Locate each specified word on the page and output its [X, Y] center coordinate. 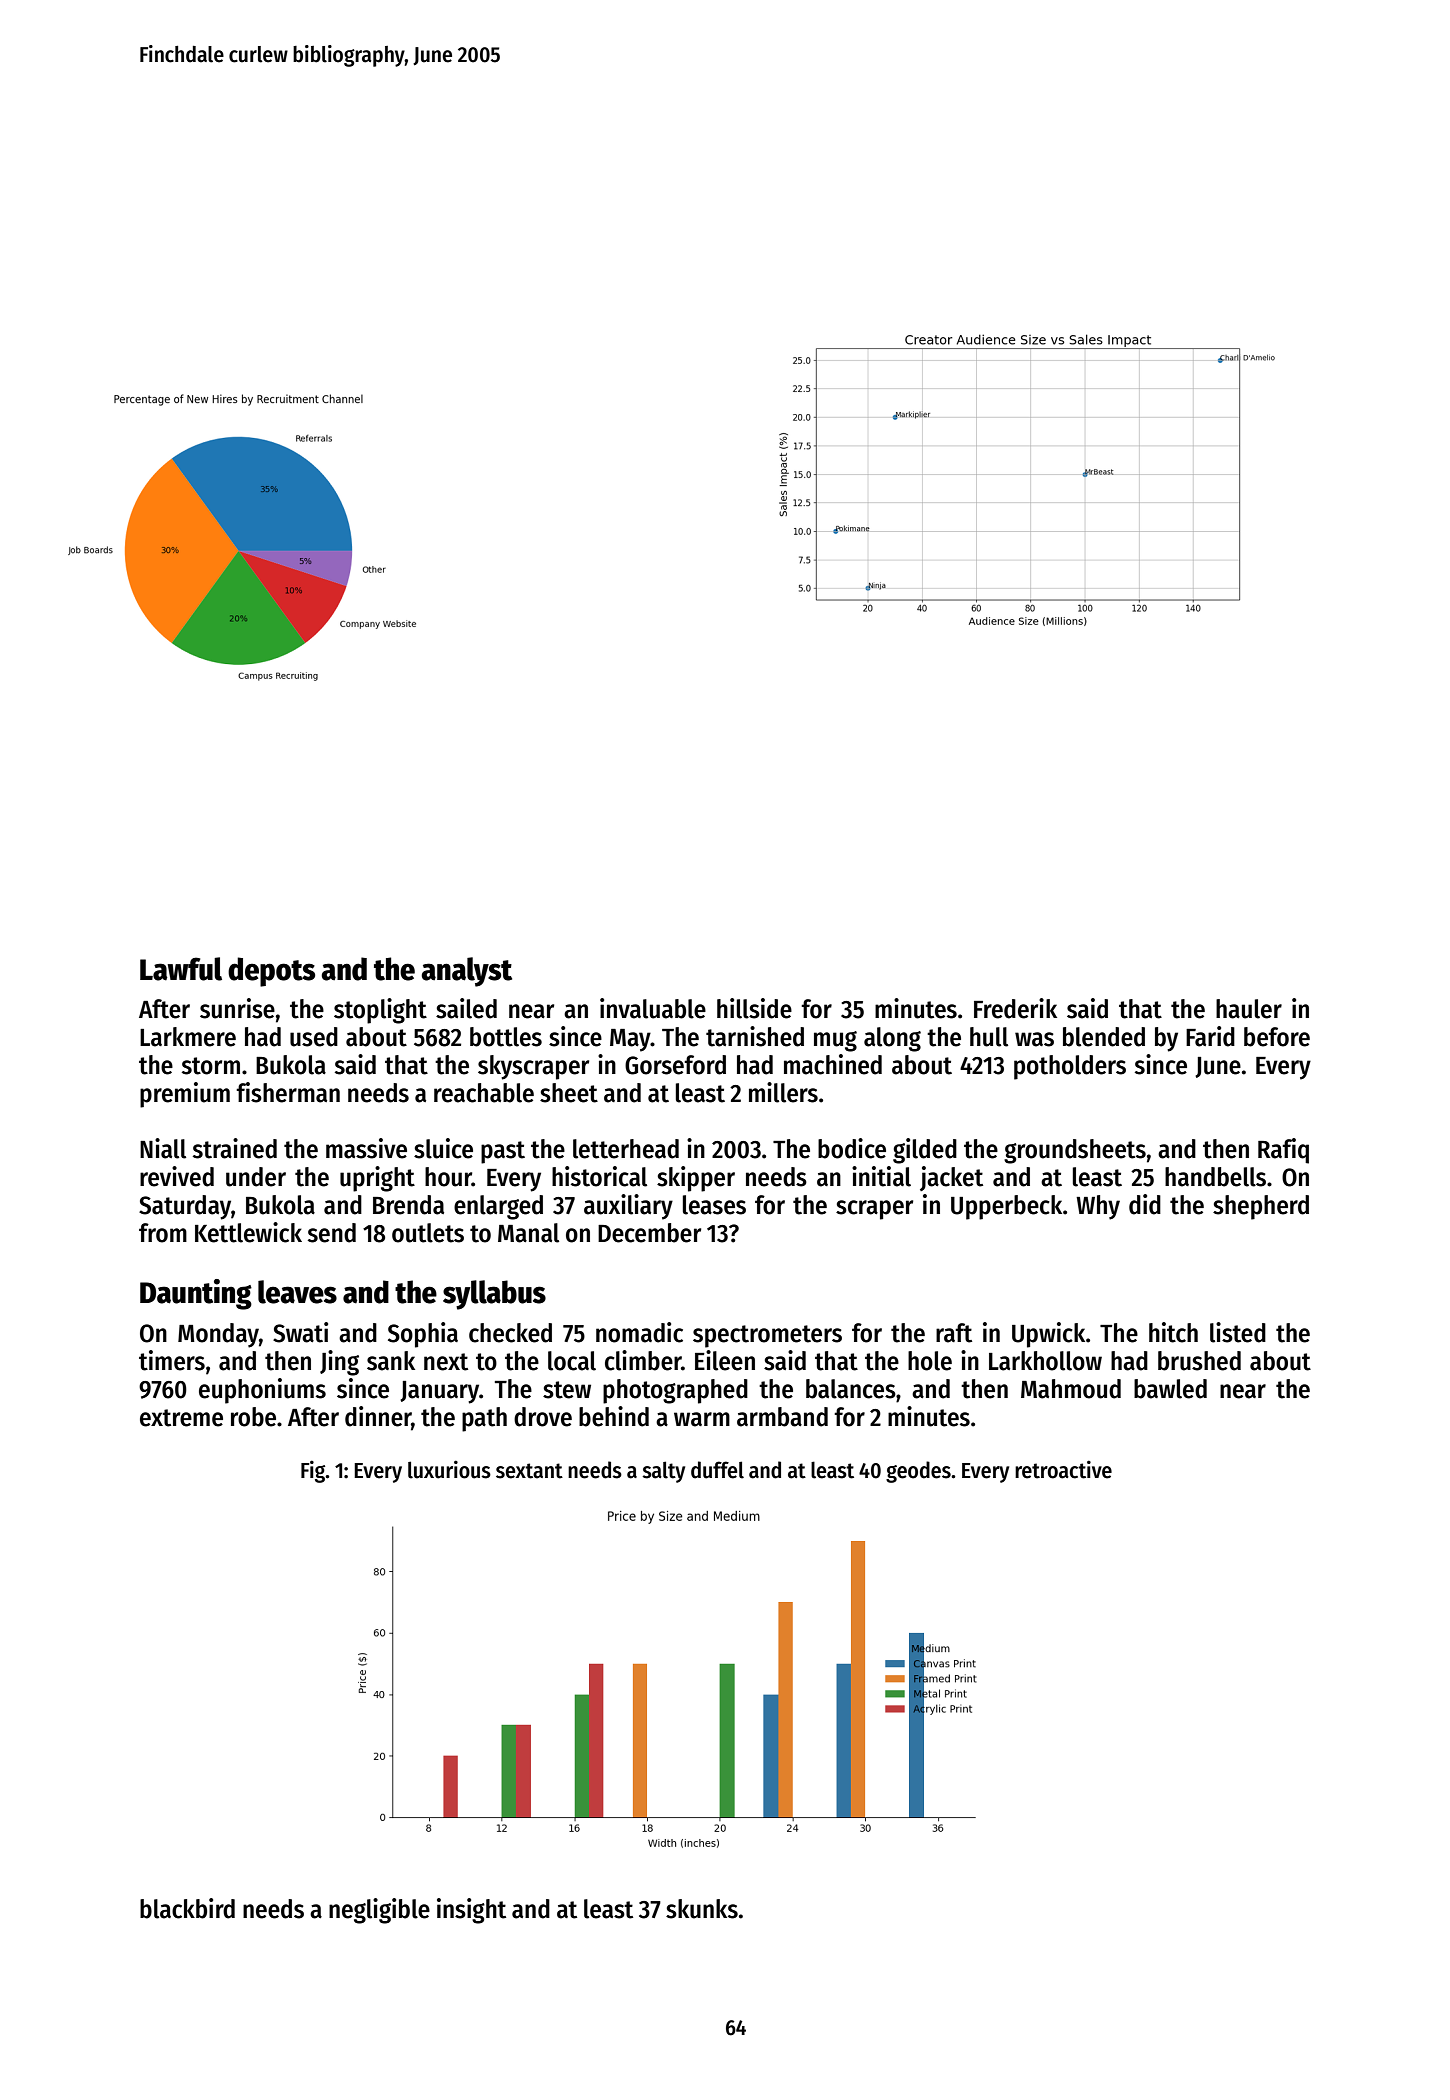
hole [930, 1361]
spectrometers [767, 1336]
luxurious [449, 1469]
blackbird [187, 1908]
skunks [702, 1909]
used [314, 1037]
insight [471, 1911]
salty [663, 1472]
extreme [181, 1418]
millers [783, 1092]
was [1034, 1039]
